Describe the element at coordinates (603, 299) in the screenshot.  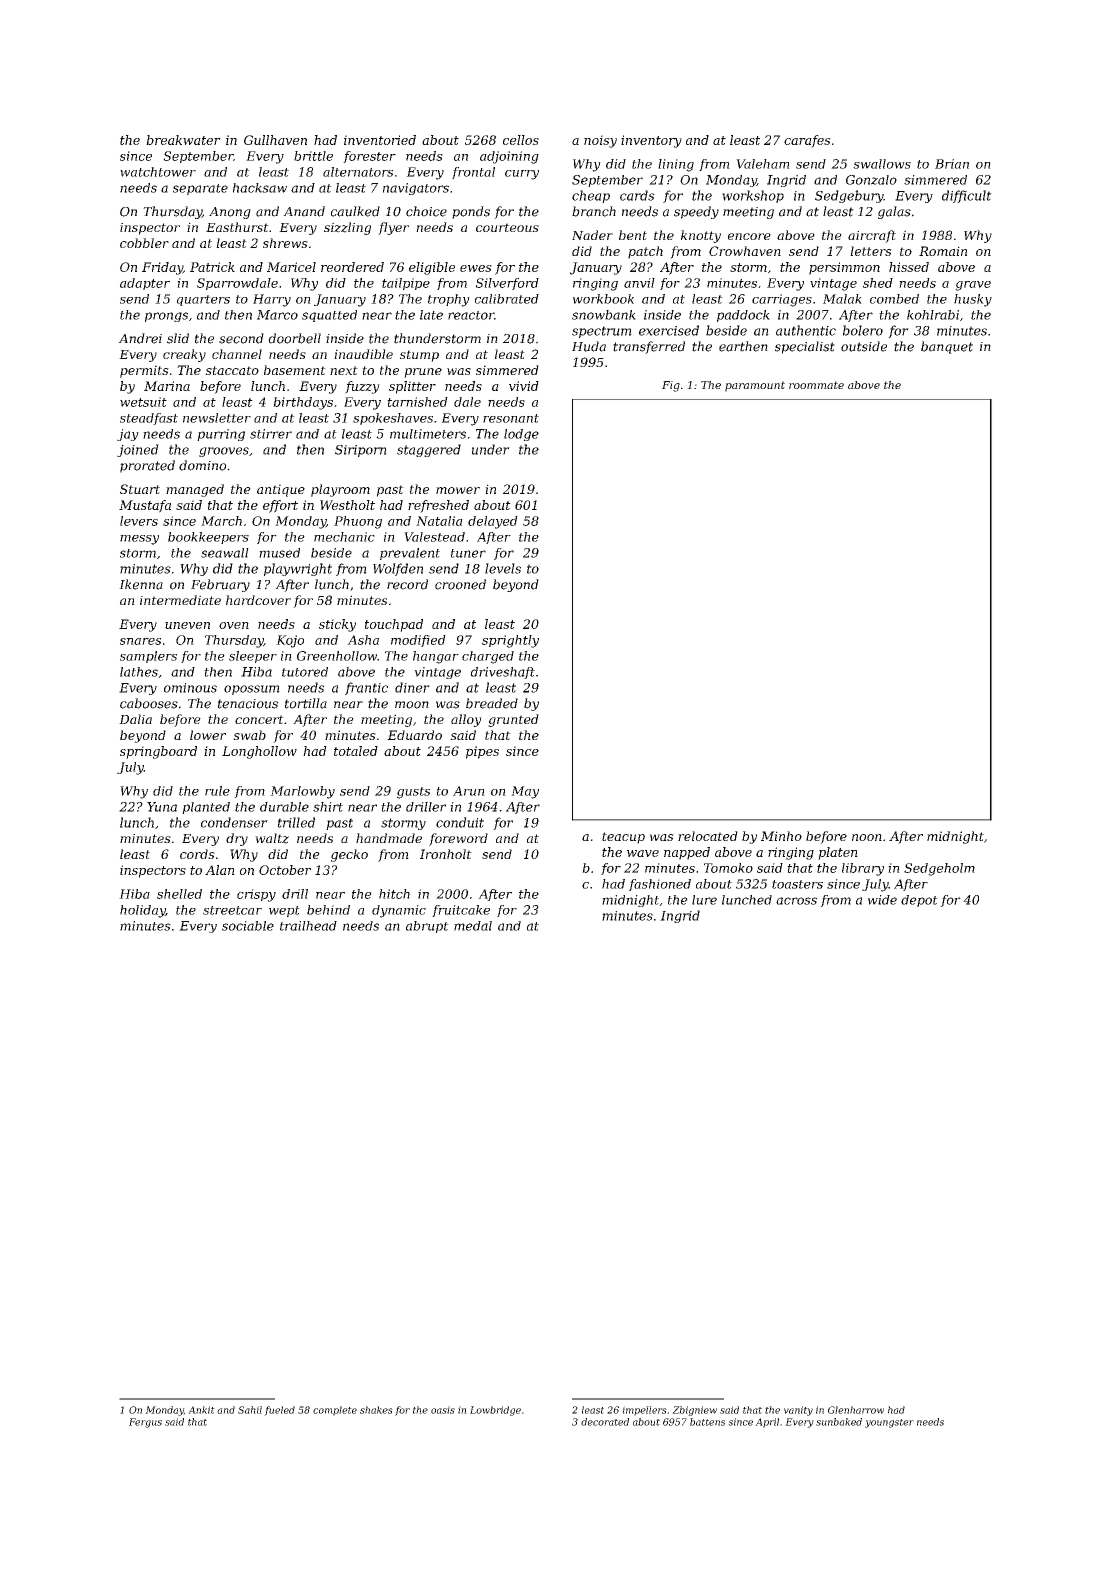
I see `workbook` at that location.
